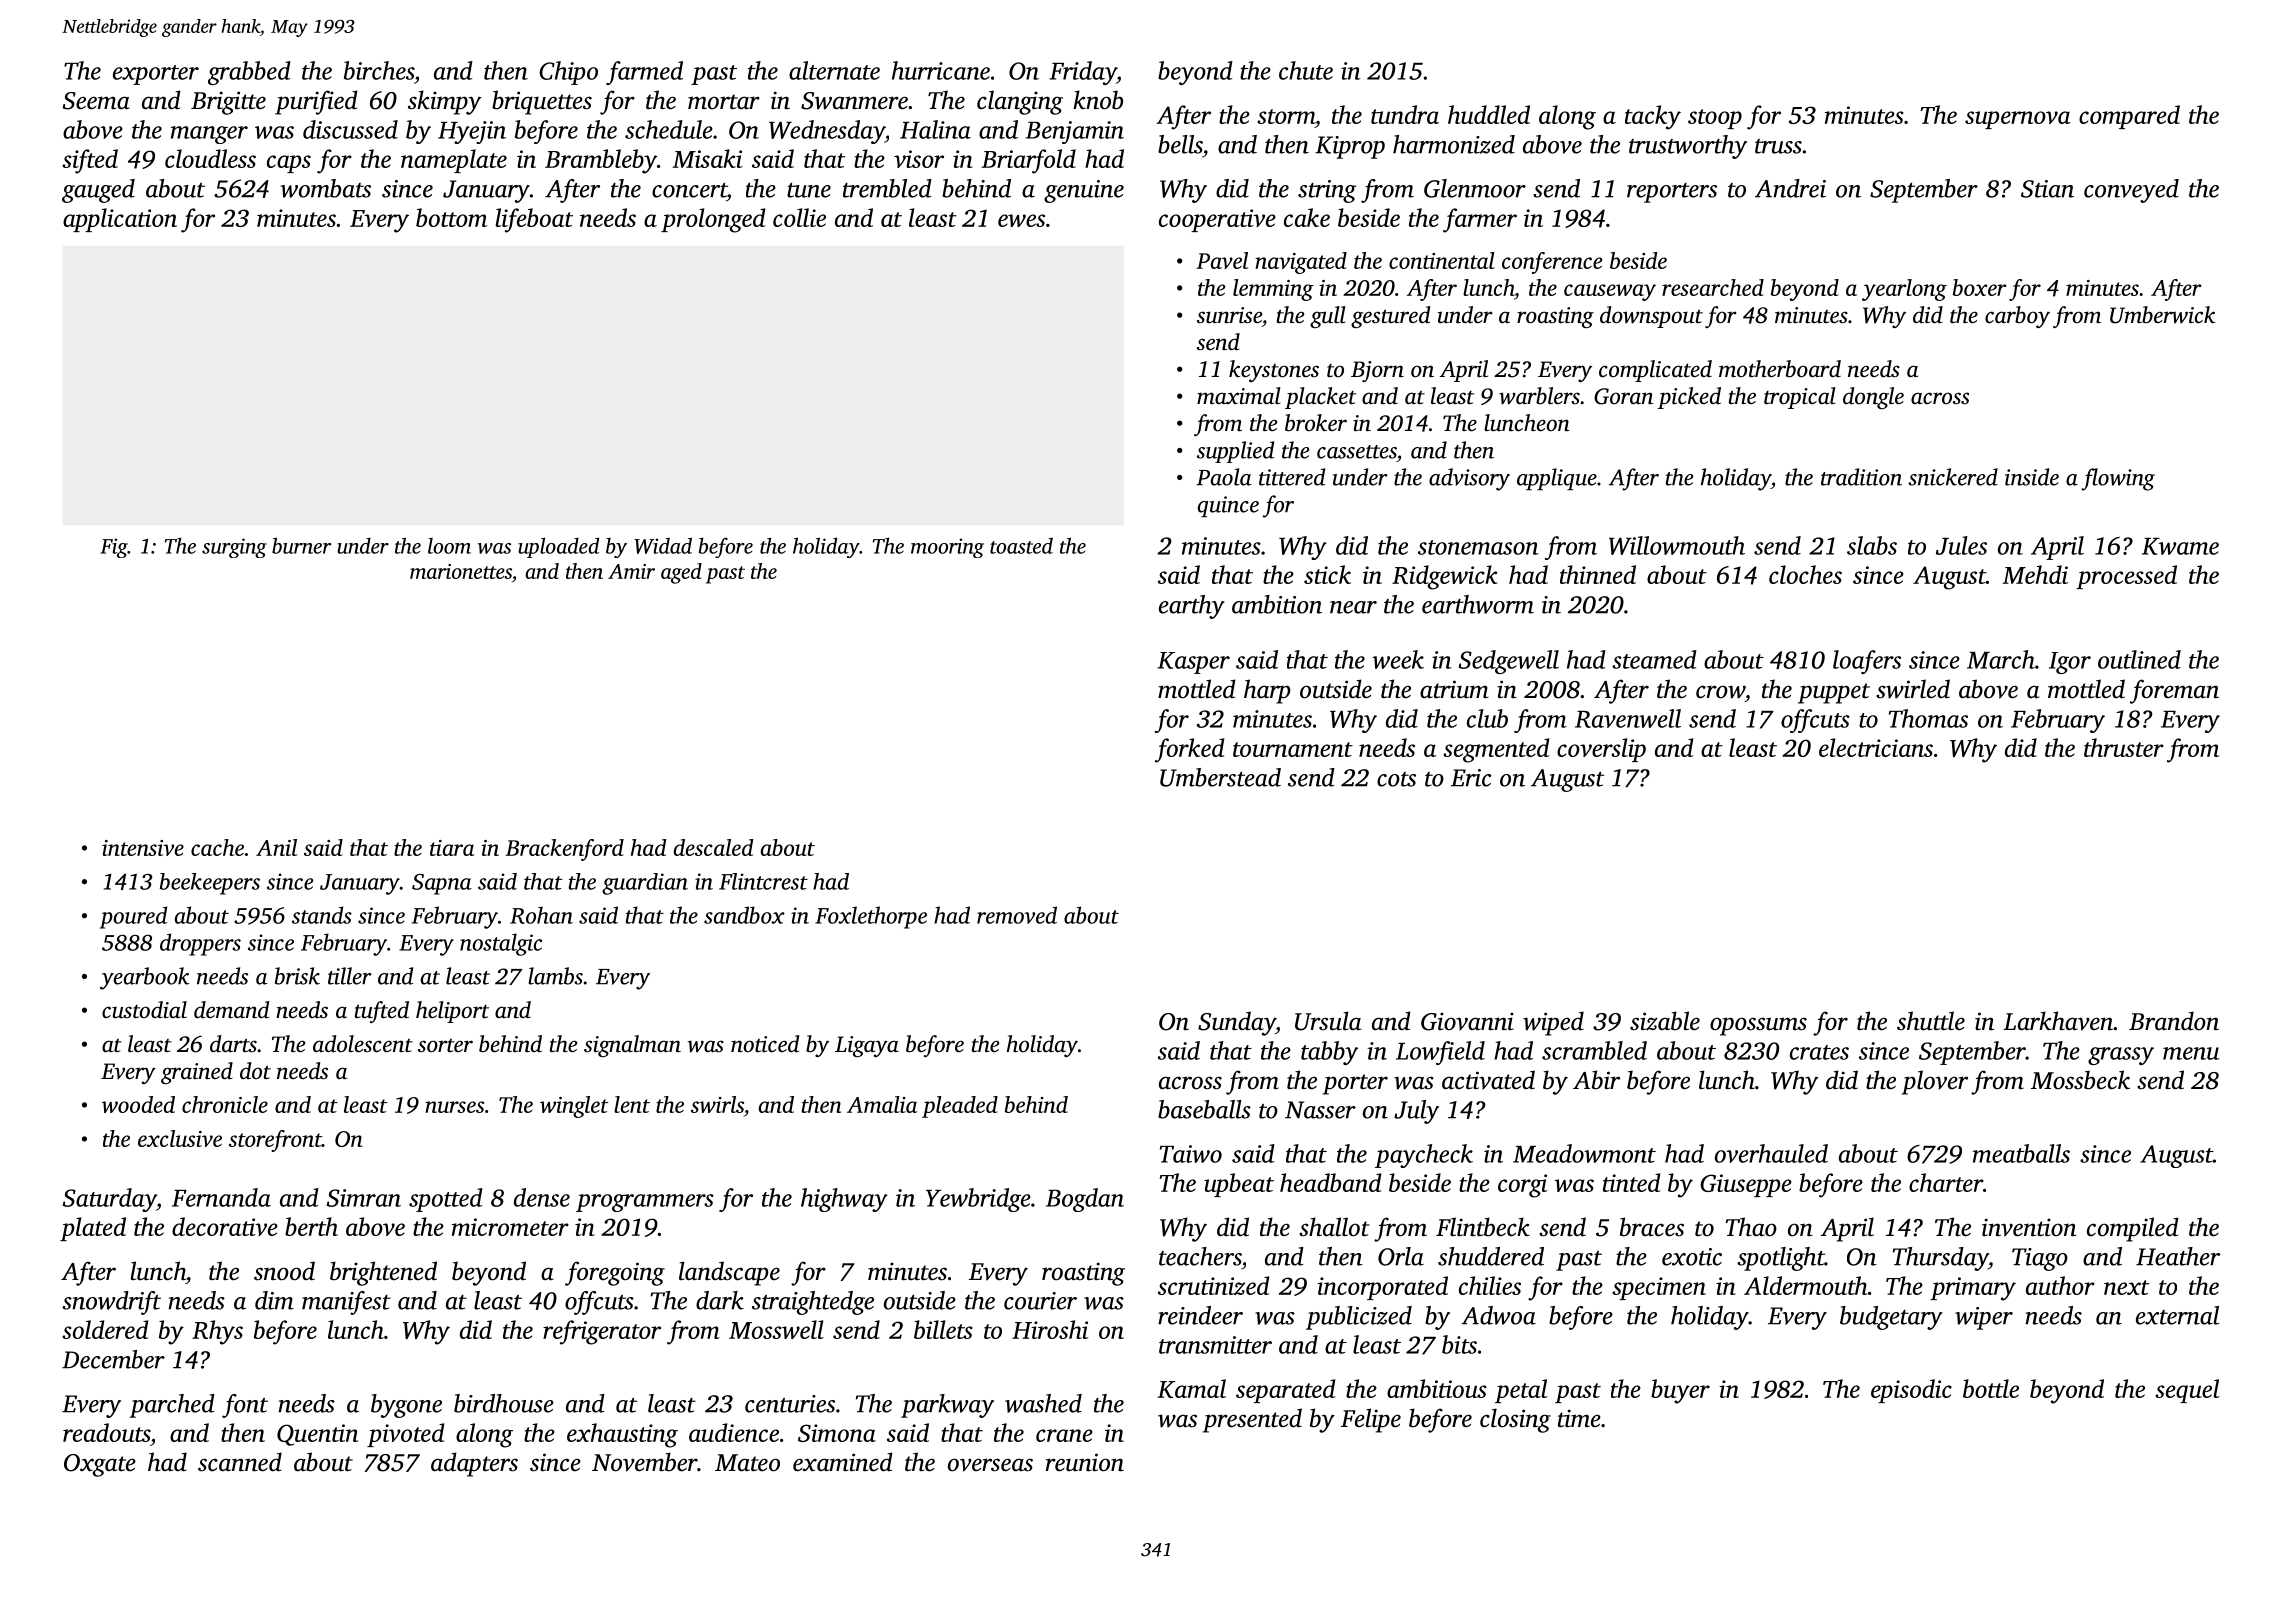  What do you see at coordinates (1085, 1462) in the screenshot?
I see `reunion` at bounding box center [1085, 1462].
